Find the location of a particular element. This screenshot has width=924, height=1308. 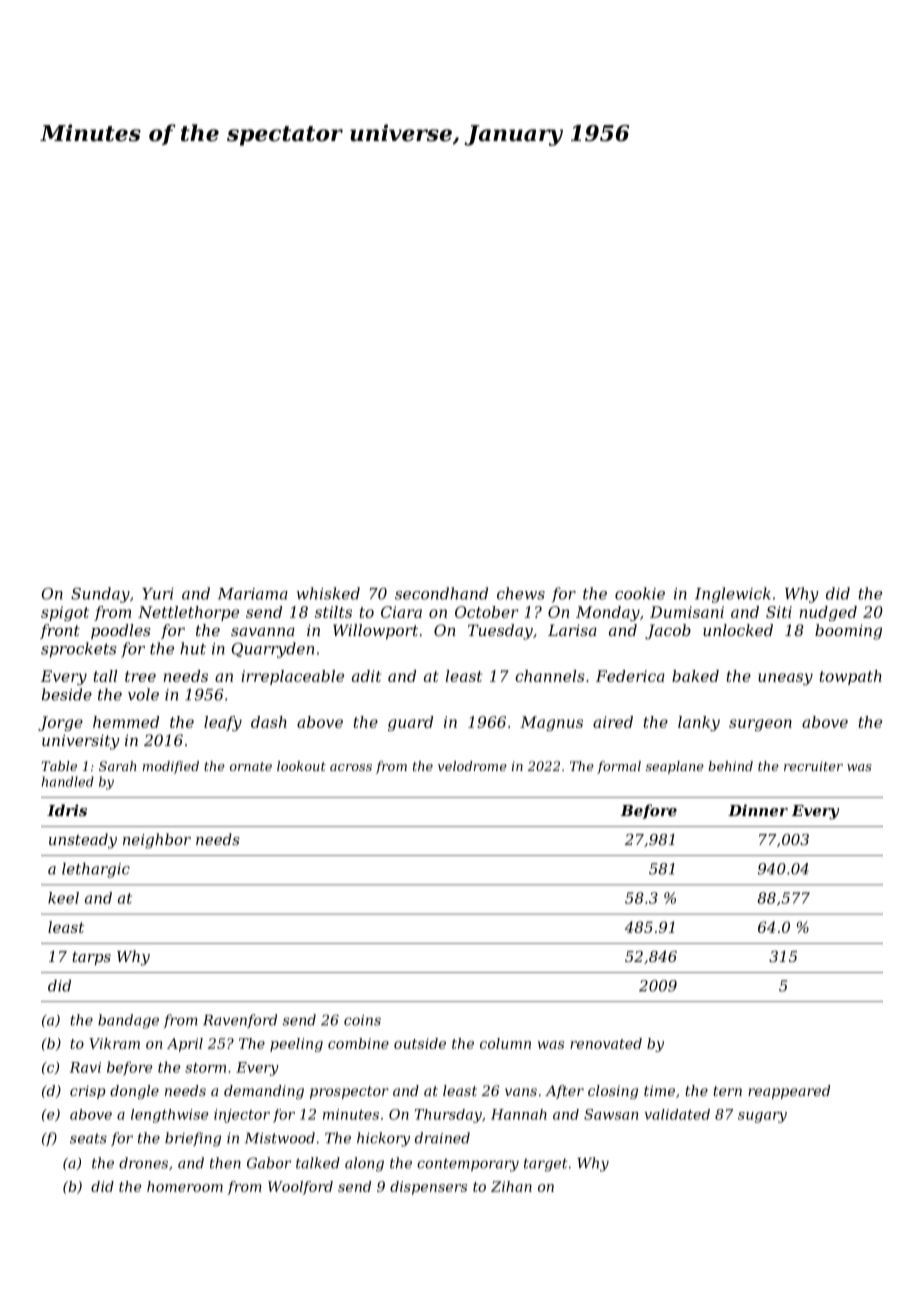

column is located at coordinates (505, 1043).
